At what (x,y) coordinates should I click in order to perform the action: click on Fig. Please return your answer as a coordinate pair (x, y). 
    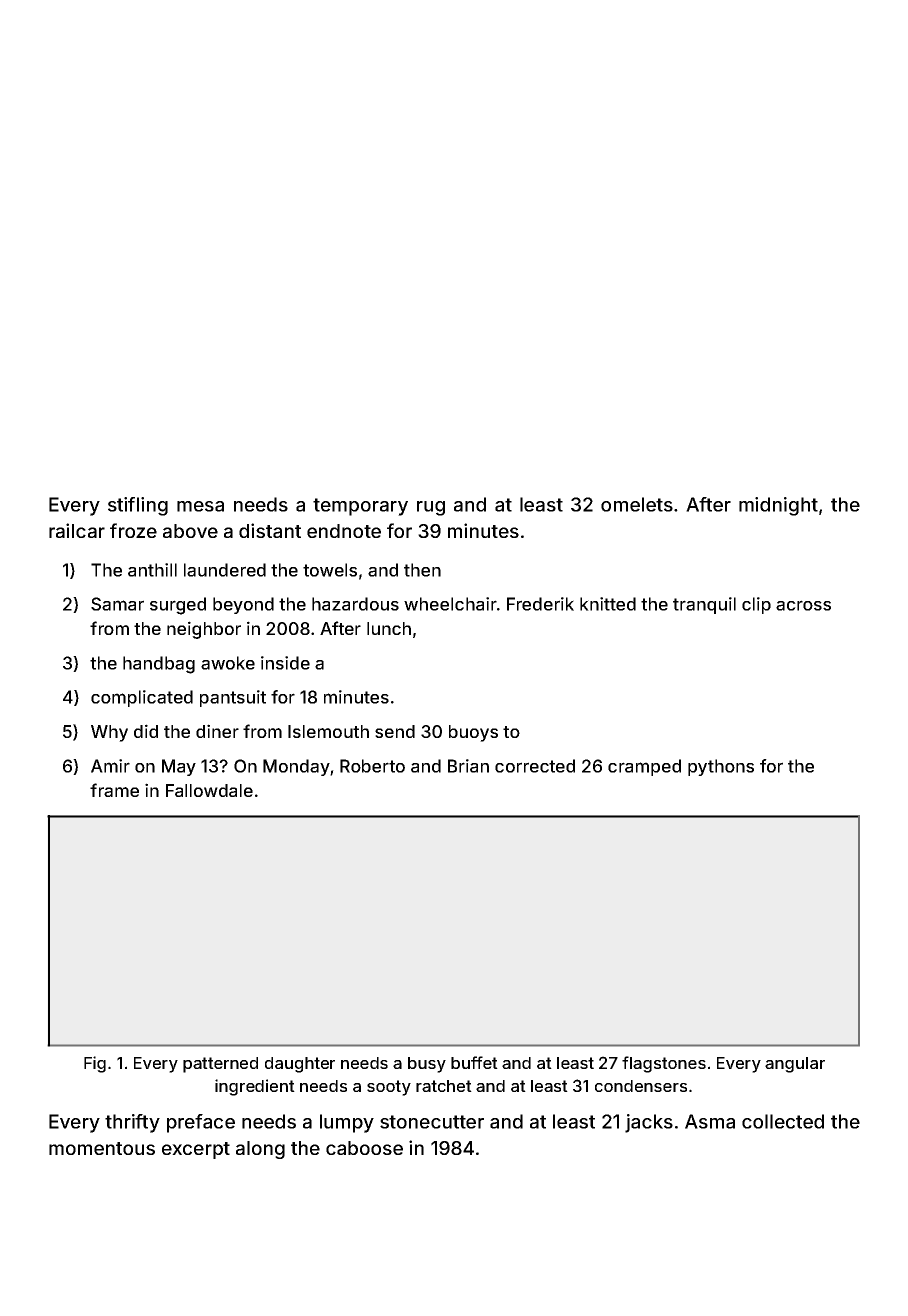
    Looking at the image, I should click on (95, 1064).
